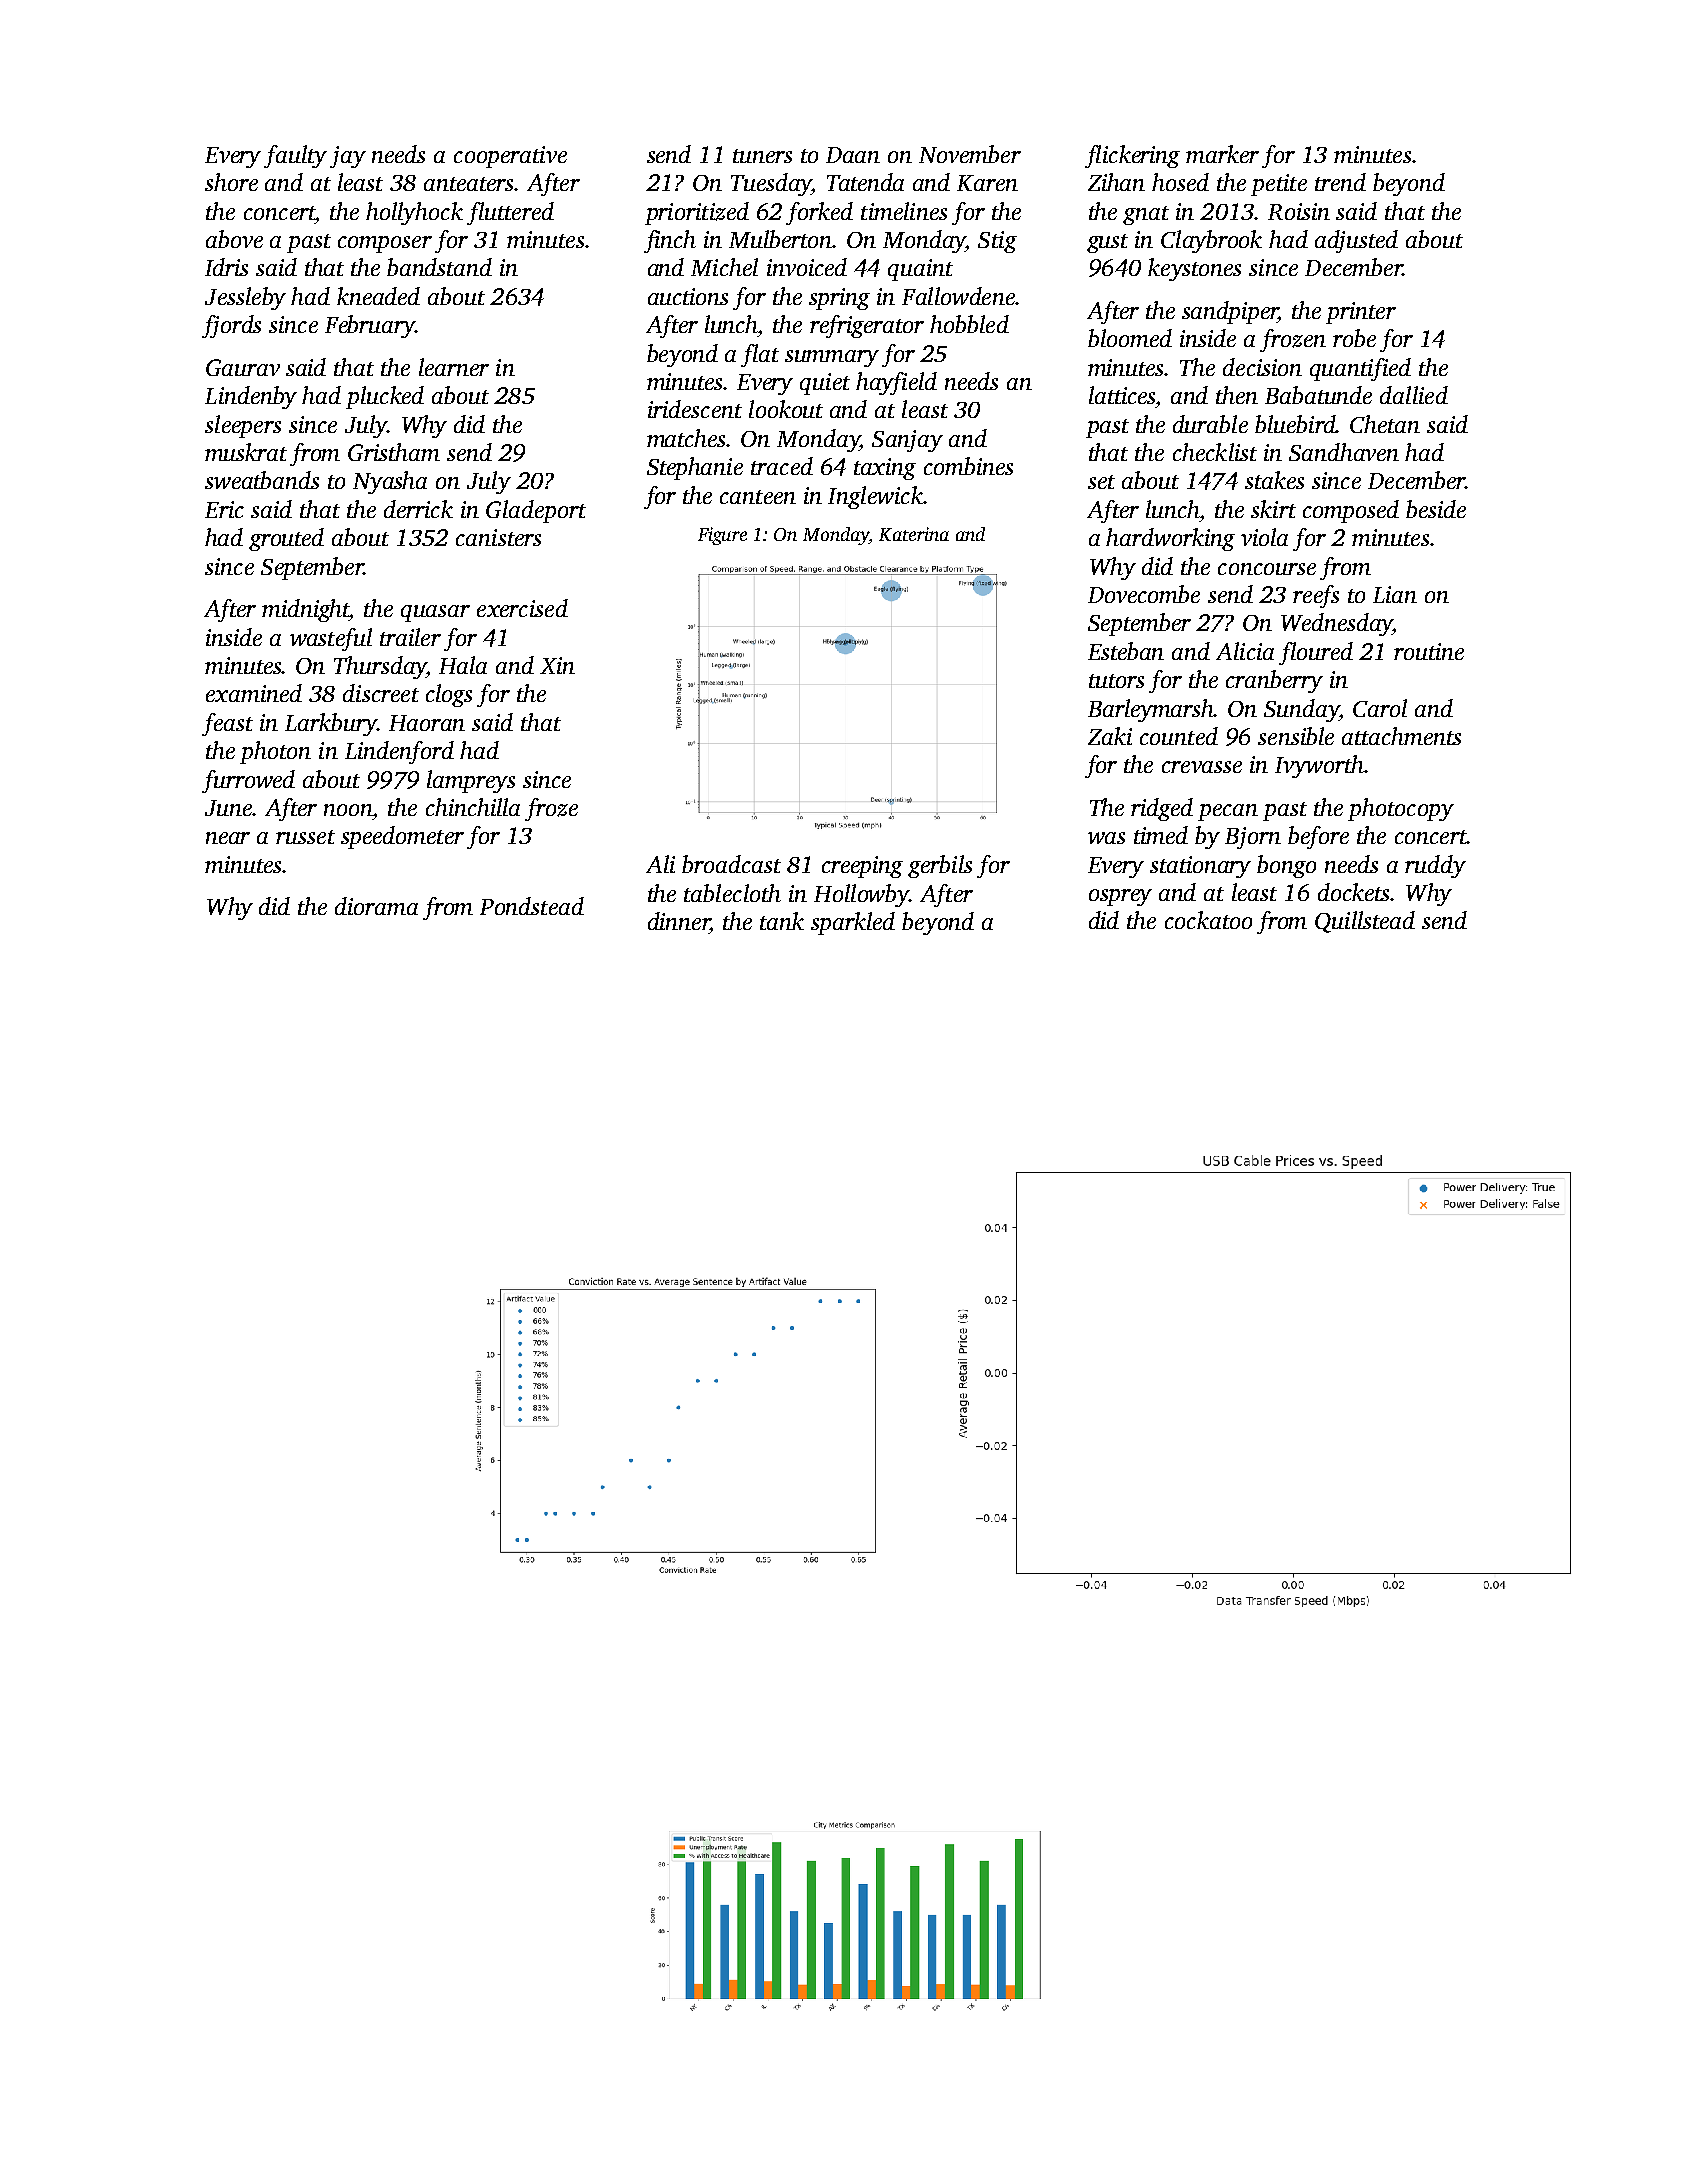 This document has height=2178, width=1683. I want to click on russet, so click(305, 837).
